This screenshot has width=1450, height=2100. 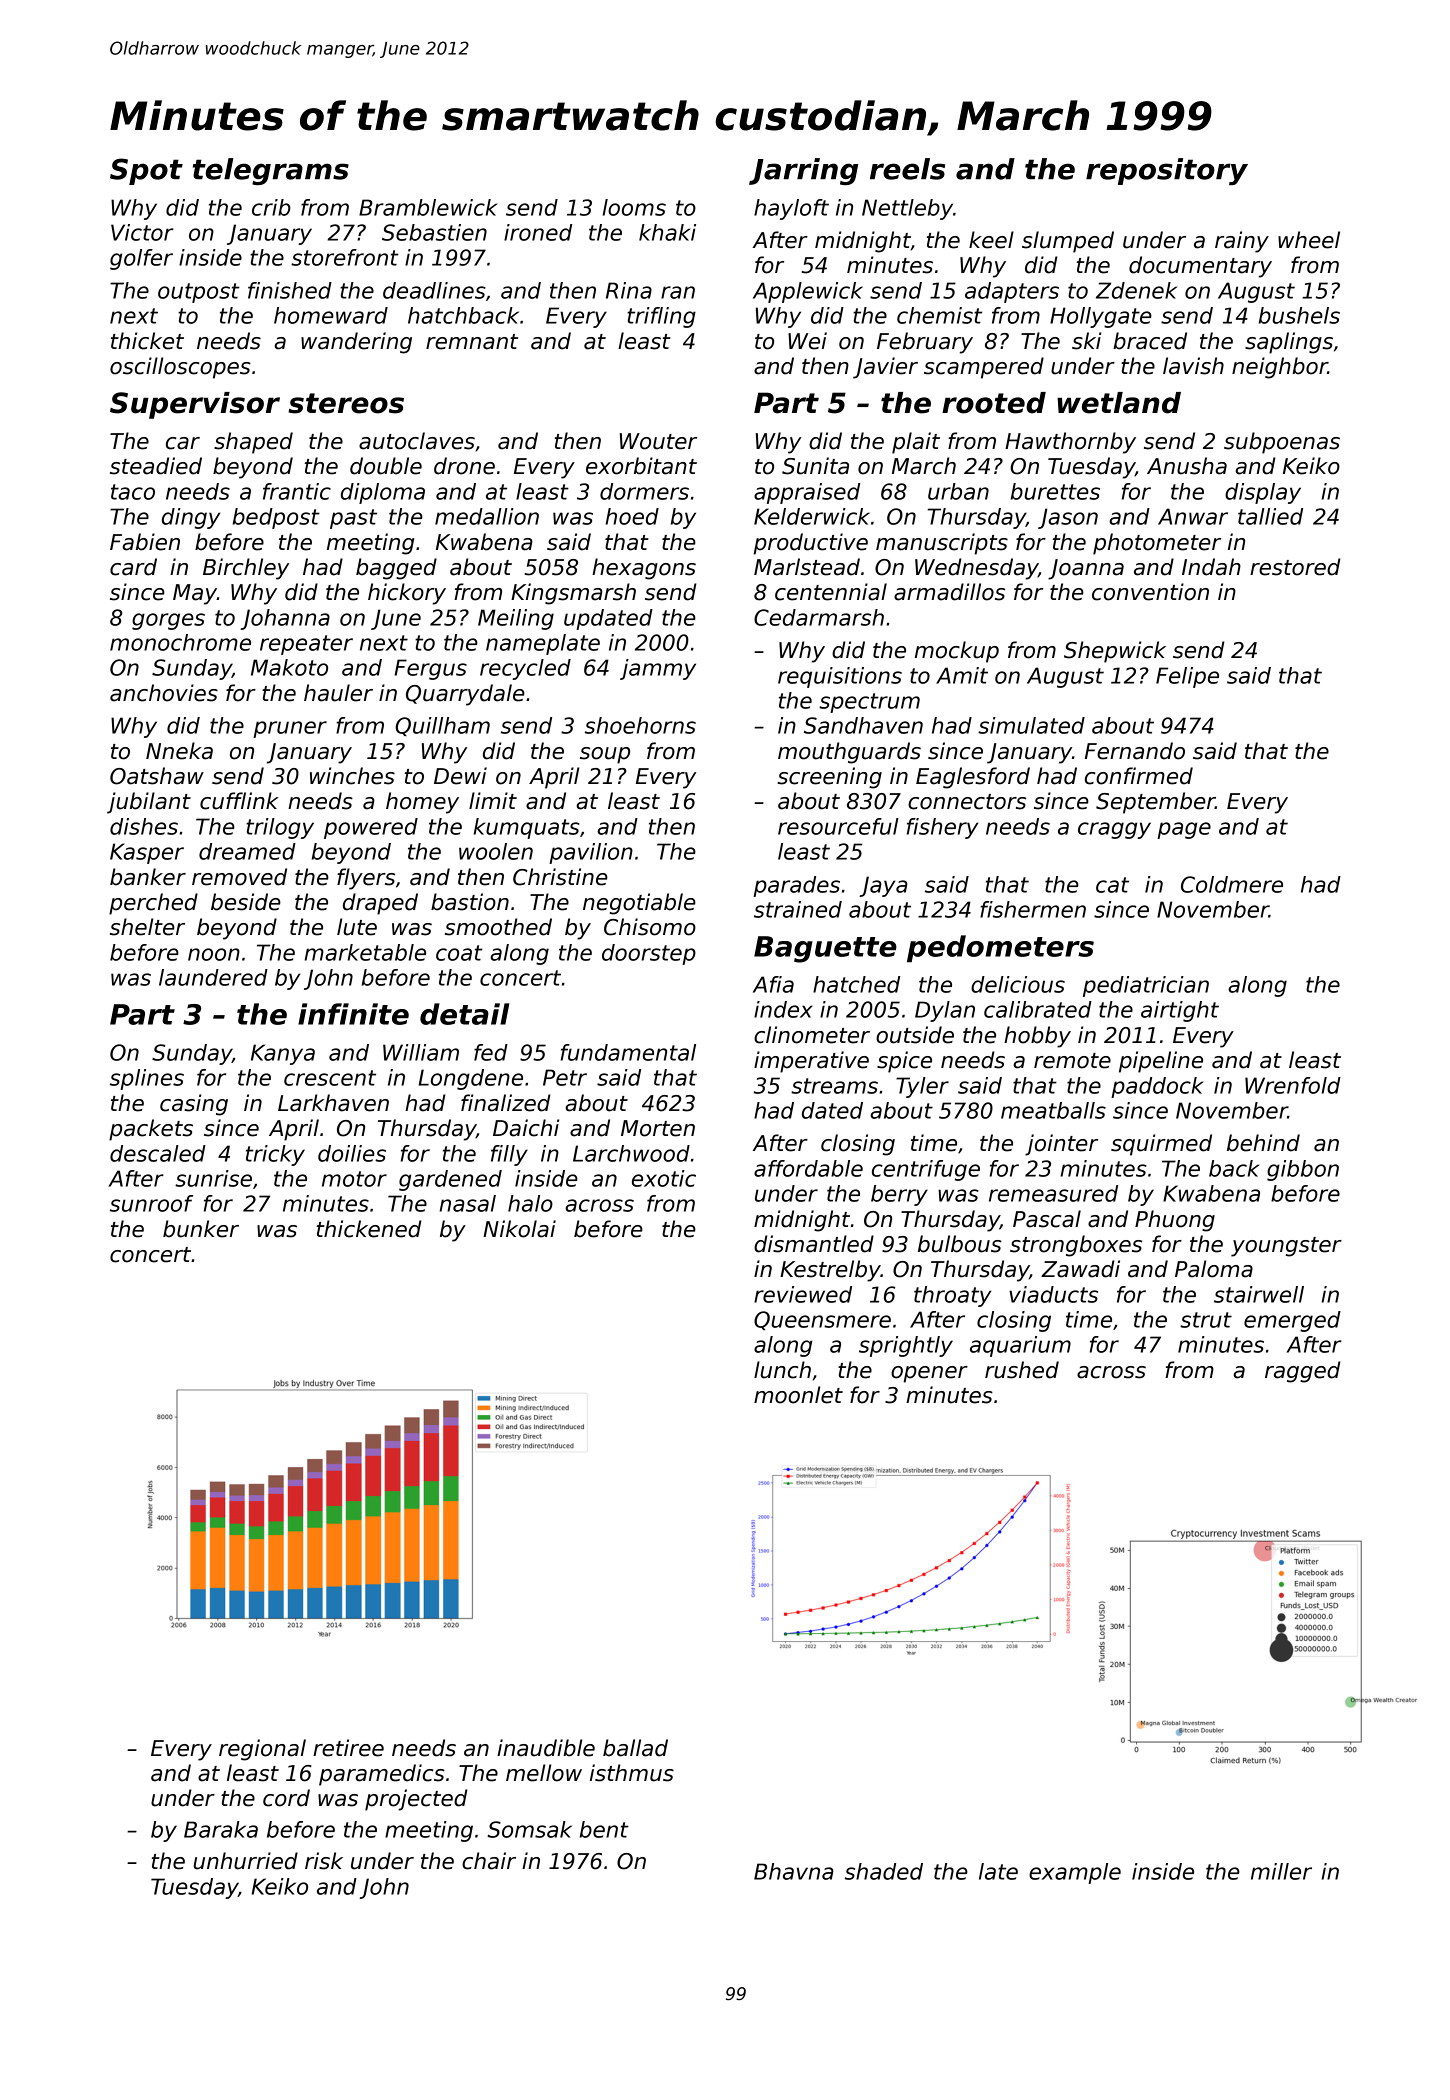 I want to click on chair, so click(x=489, y=1861).
